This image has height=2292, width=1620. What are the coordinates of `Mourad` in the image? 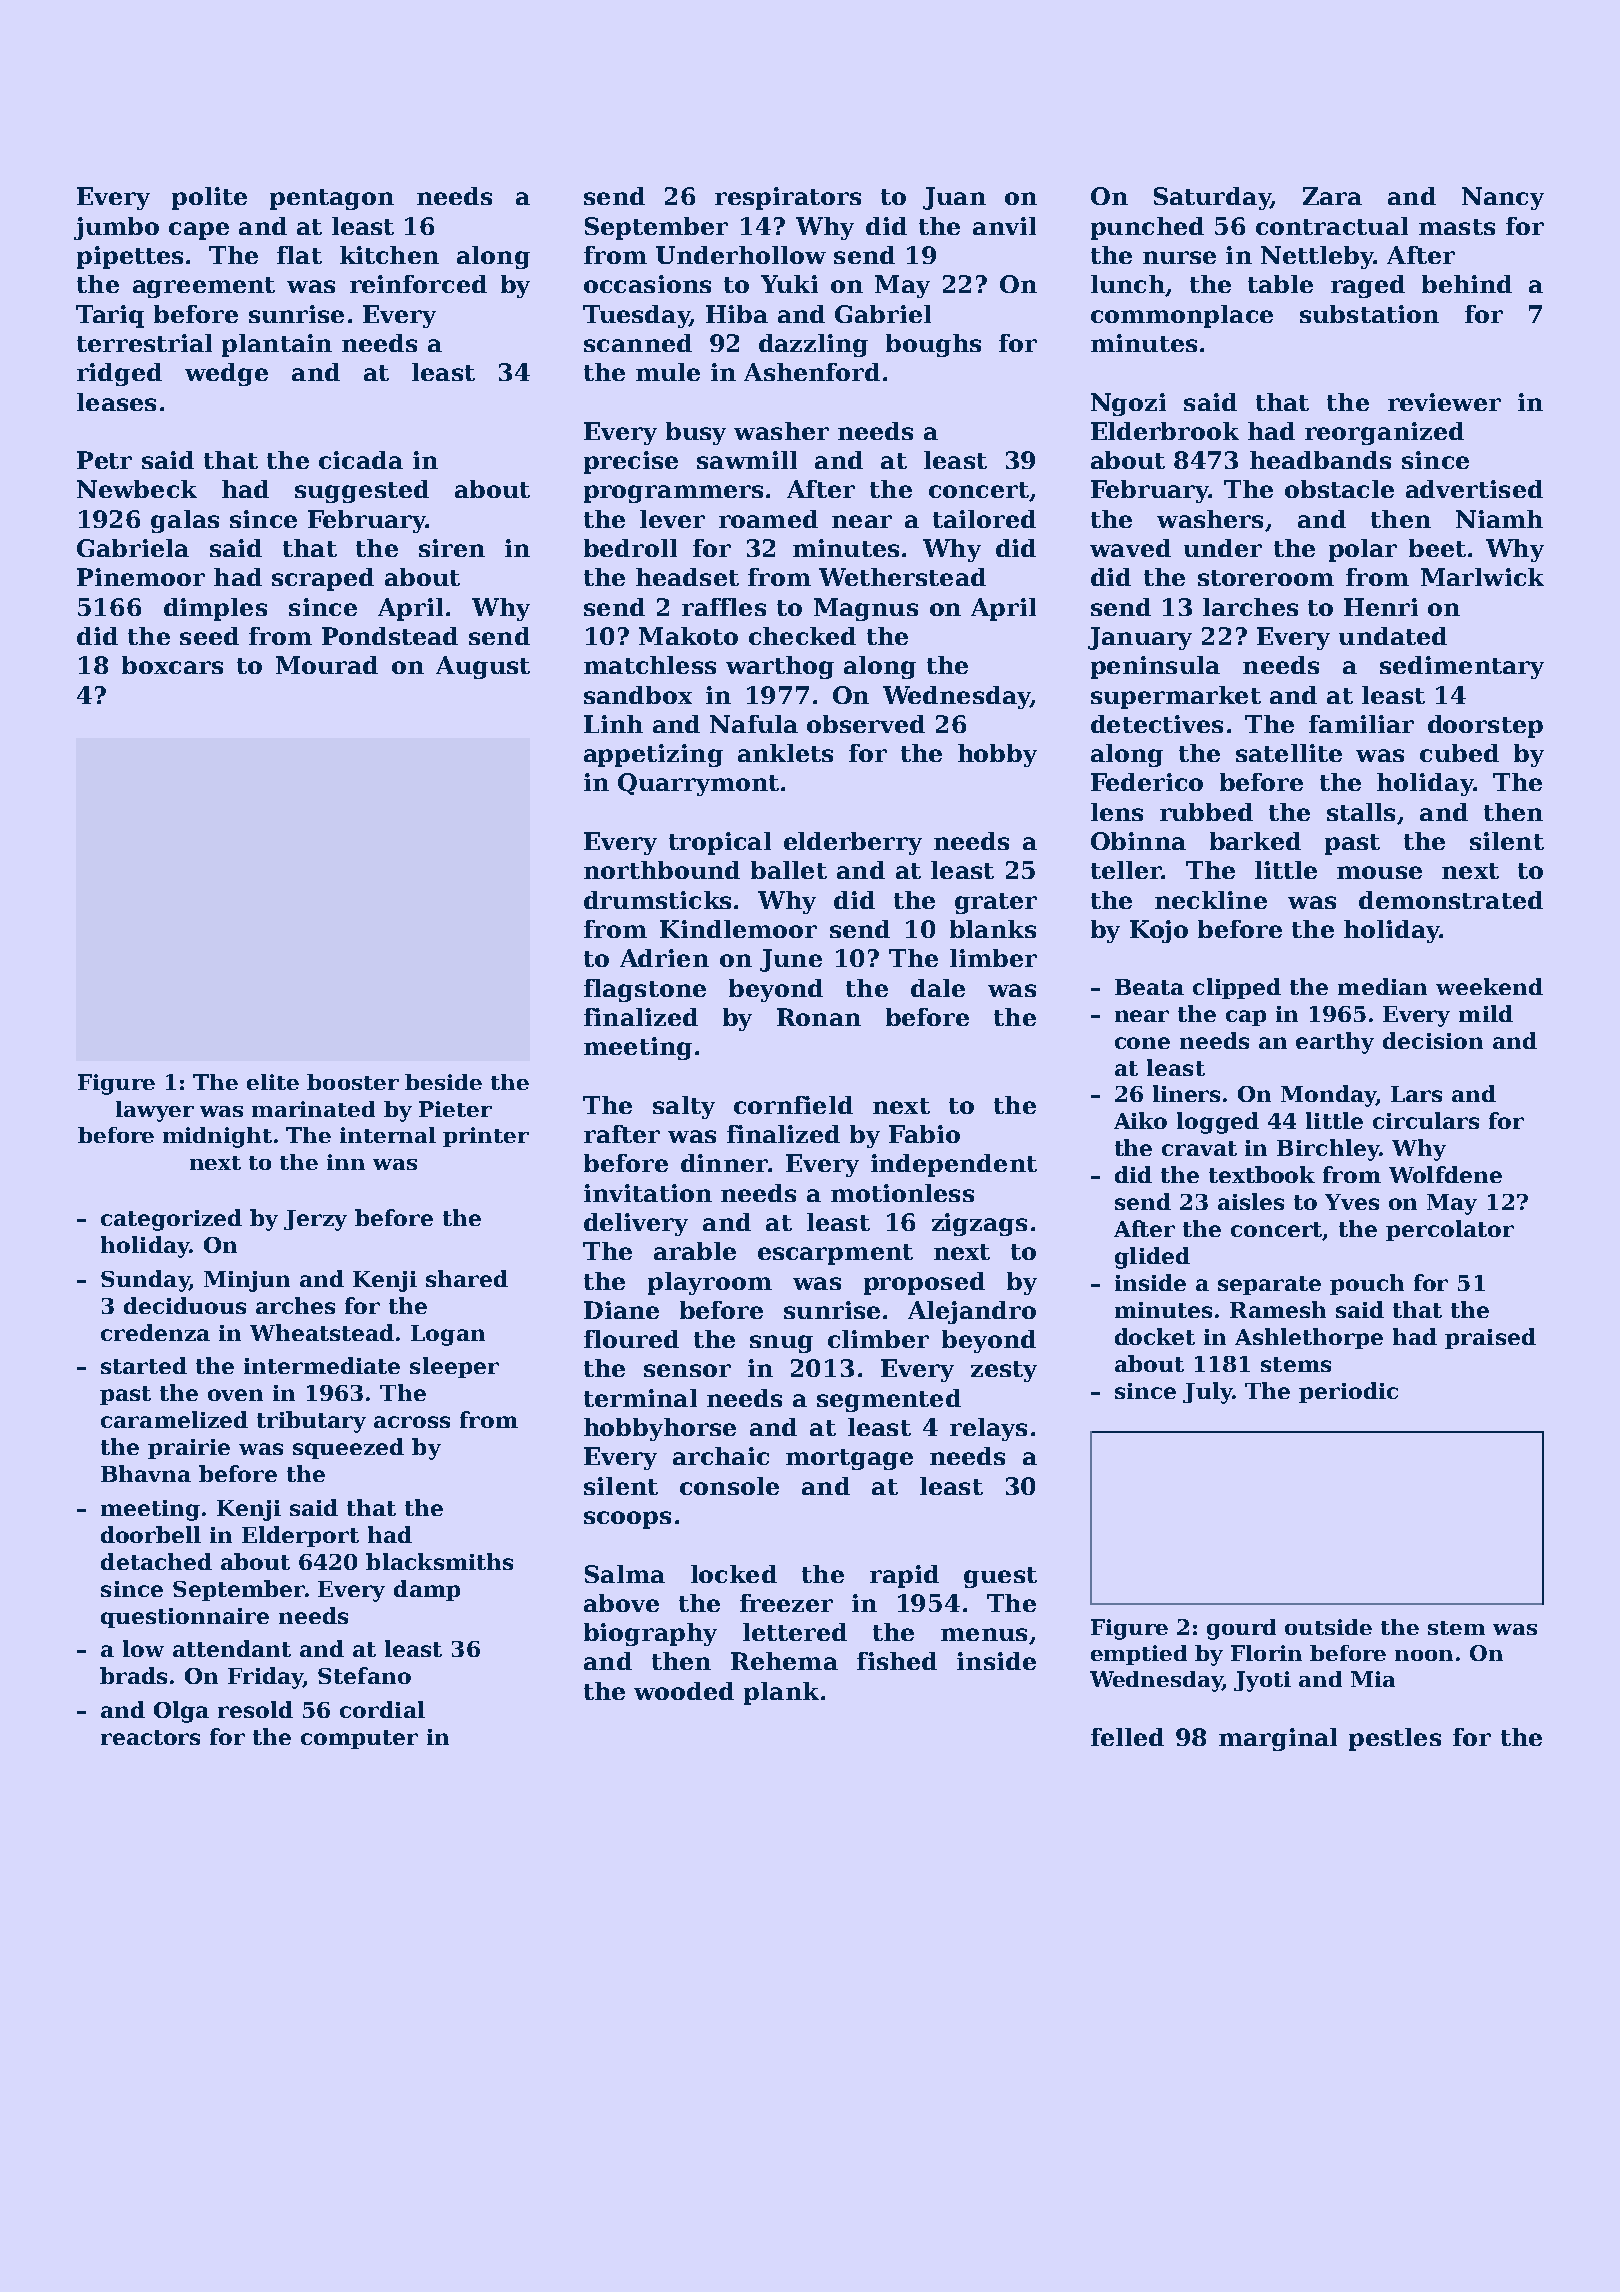 It's located at (327, 665).
